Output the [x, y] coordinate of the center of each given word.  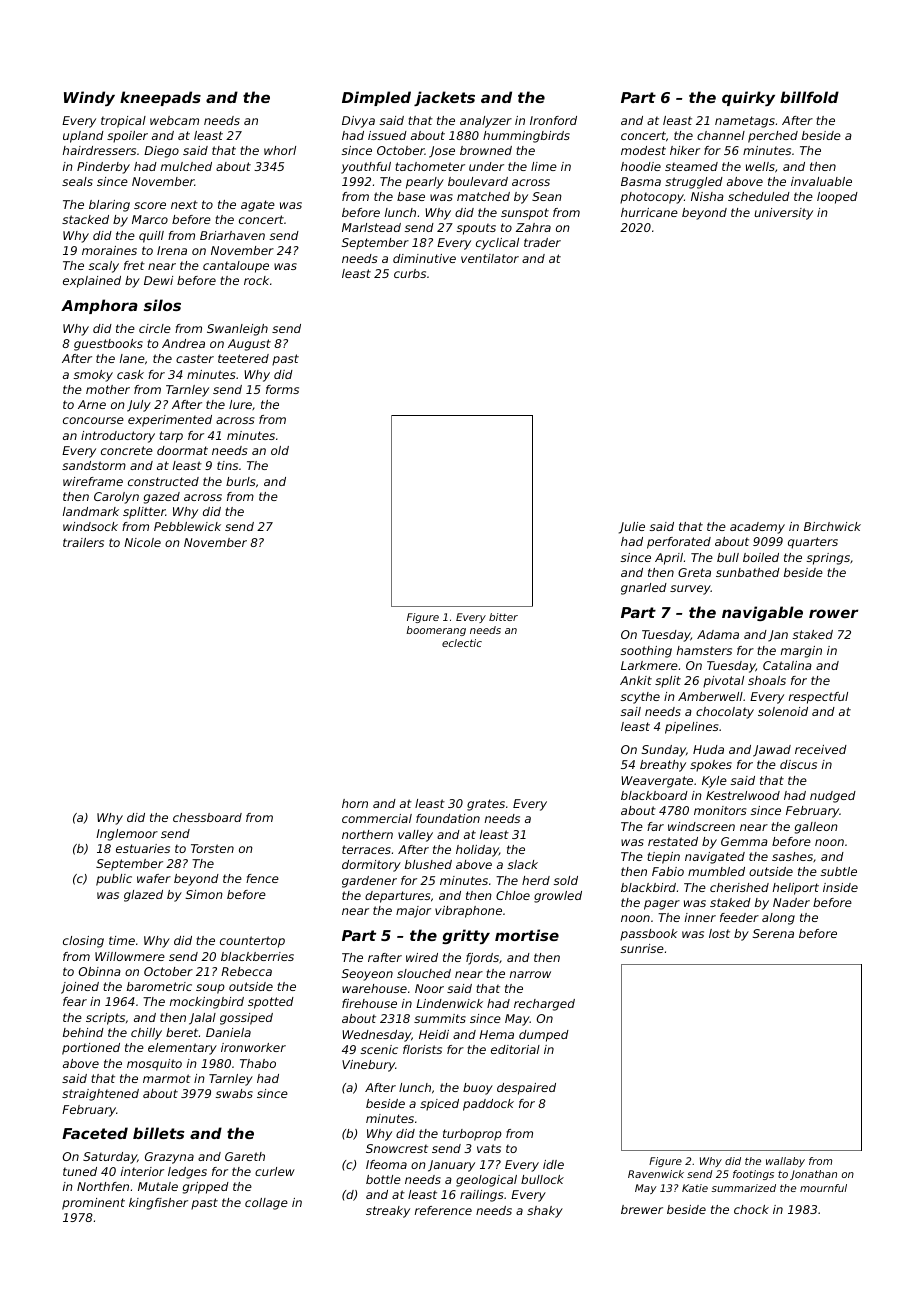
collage [266, 1204]
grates [486, 805]
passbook [649, 935]
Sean [547, 196]
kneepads [160, 98]
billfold [809, 97]
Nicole [142, 542]
